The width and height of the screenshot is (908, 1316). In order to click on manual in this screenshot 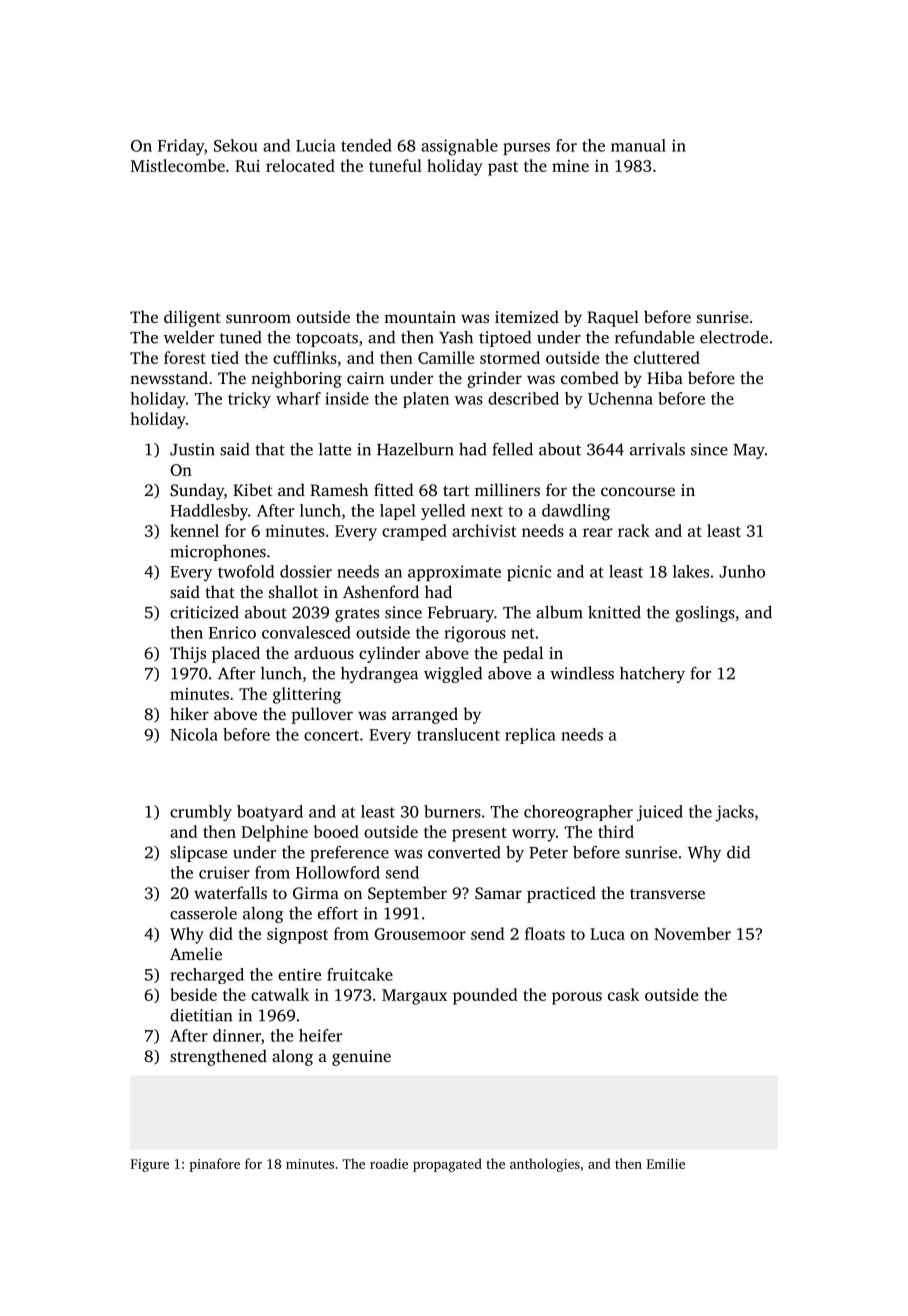, I will do `click(638, 145)`.
